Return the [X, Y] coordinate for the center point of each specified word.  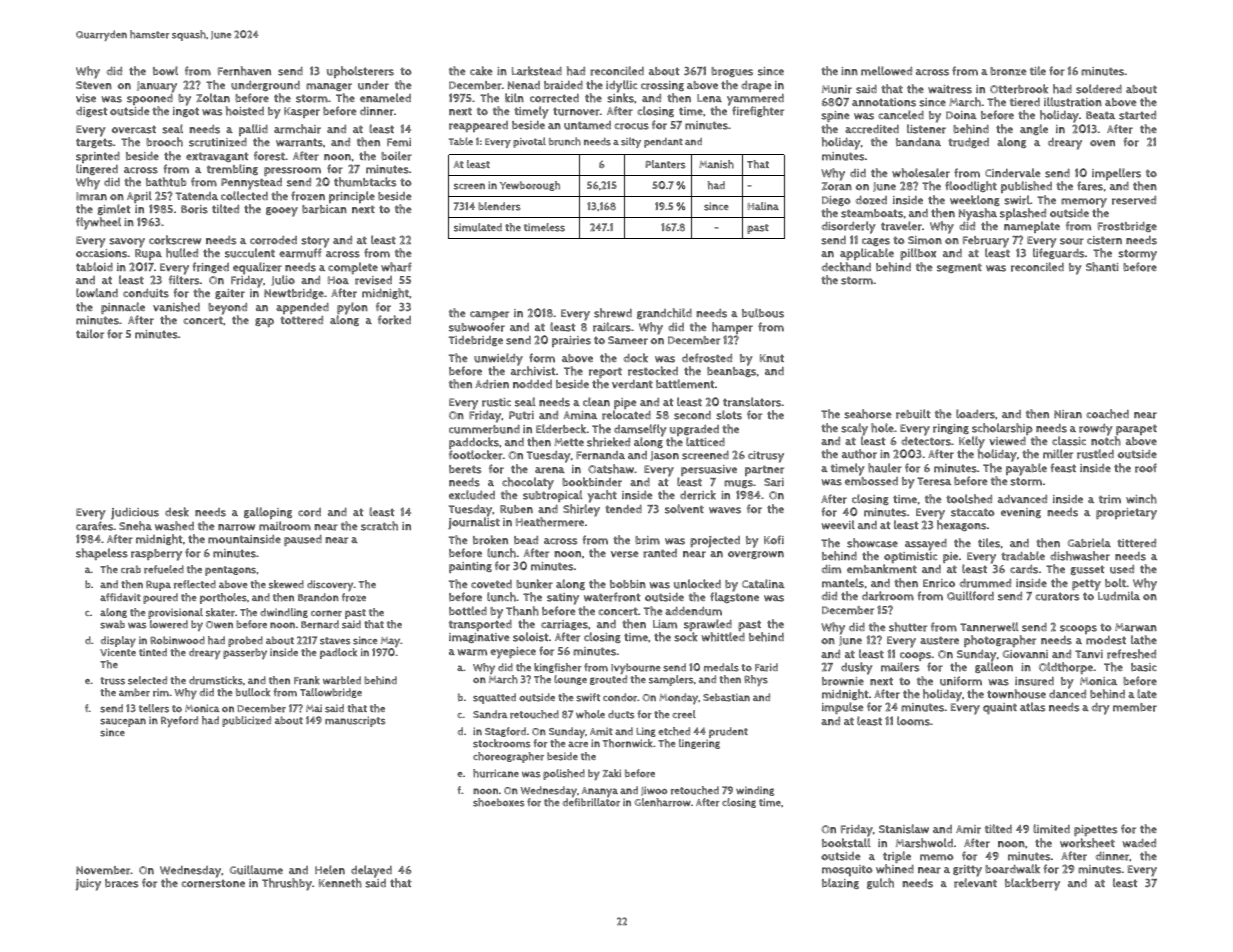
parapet [1136, 430]
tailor [90, 334]
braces [122, 883]
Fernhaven [244, 71]
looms [913, 721]
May [391, 642]
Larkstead [537, 71]
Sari [774, 482]
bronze [1008, 71]
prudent [728, 732]
